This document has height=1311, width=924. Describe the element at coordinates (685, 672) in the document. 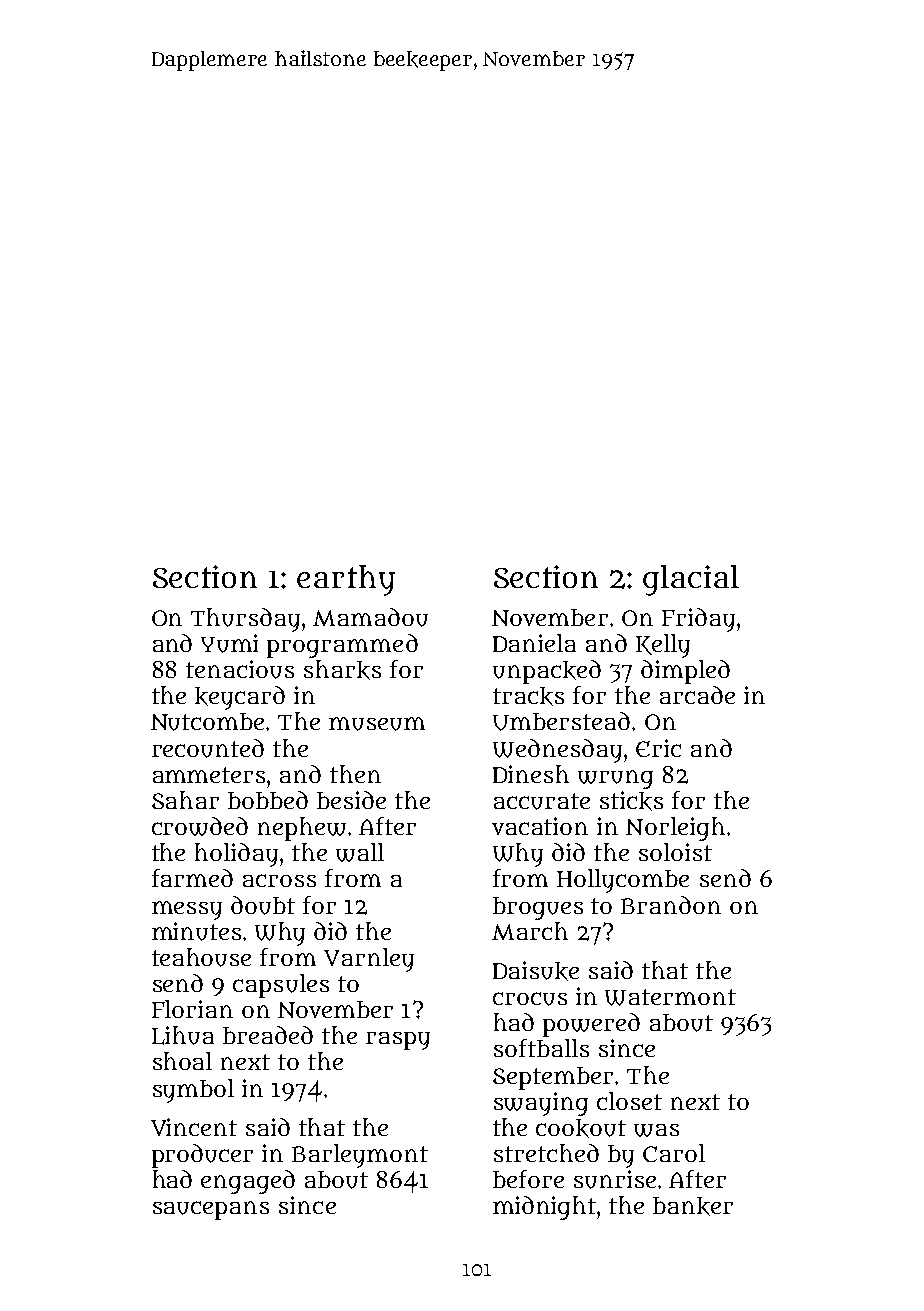

I see `dimpled` at that location.
